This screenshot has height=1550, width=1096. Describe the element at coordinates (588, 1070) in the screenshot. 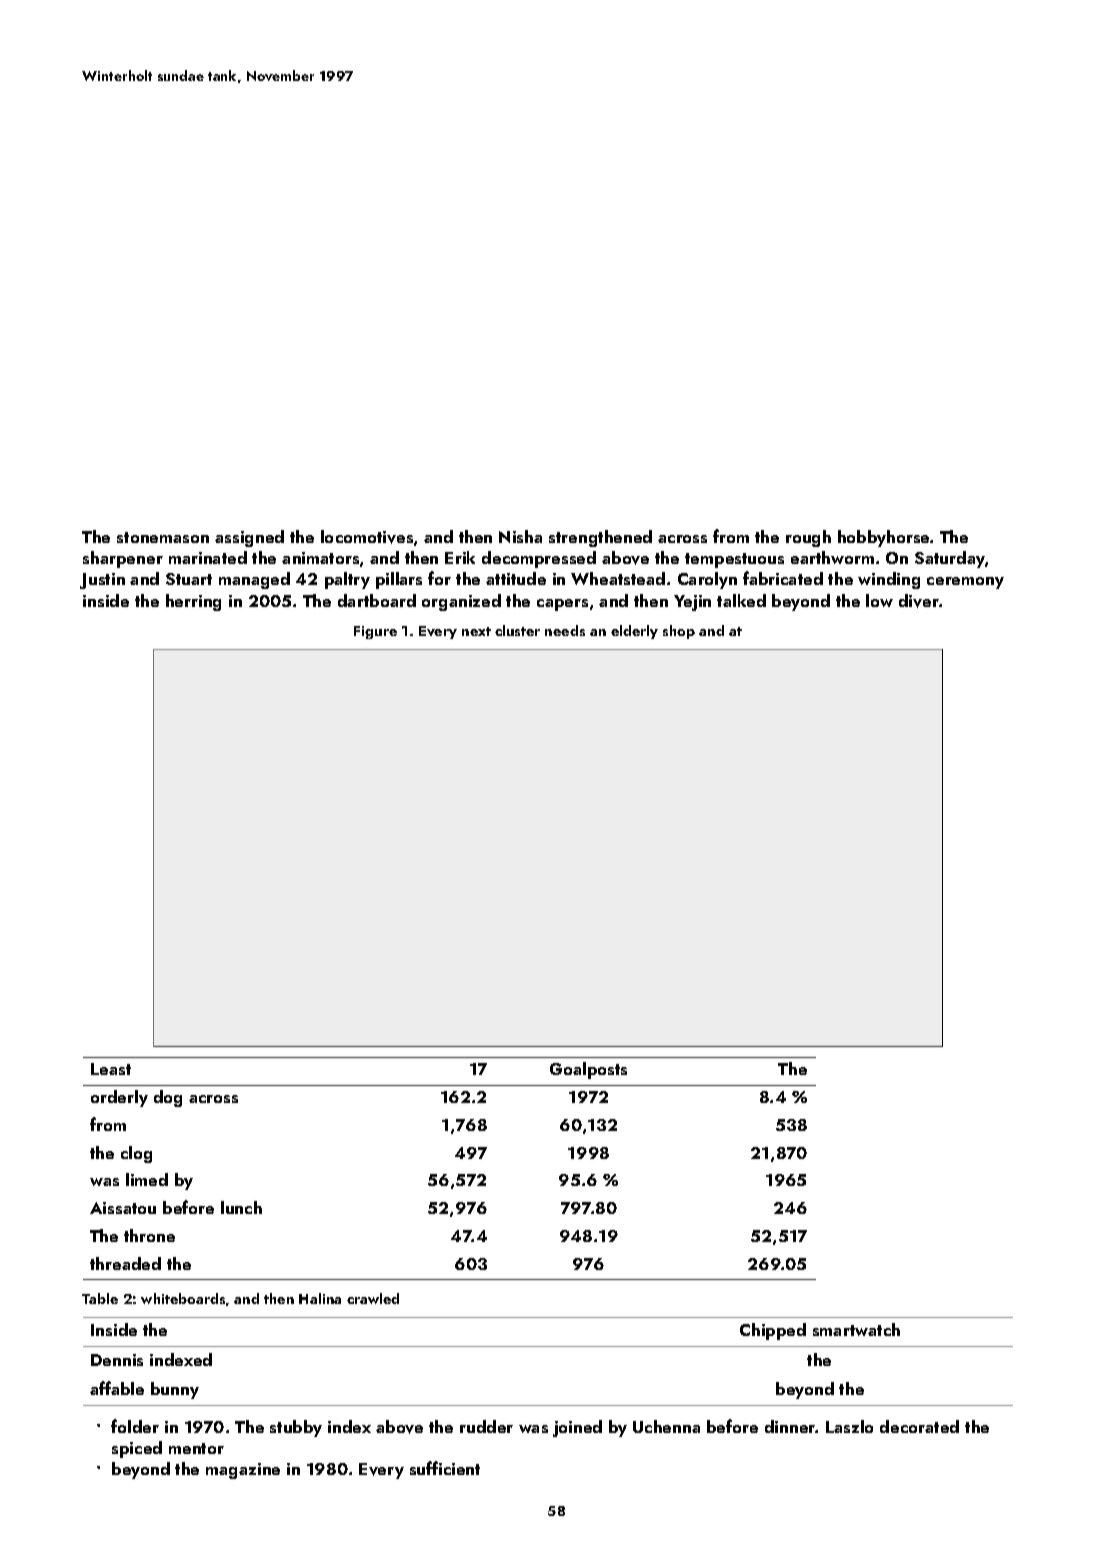

I see `Goalposts` at that location.
